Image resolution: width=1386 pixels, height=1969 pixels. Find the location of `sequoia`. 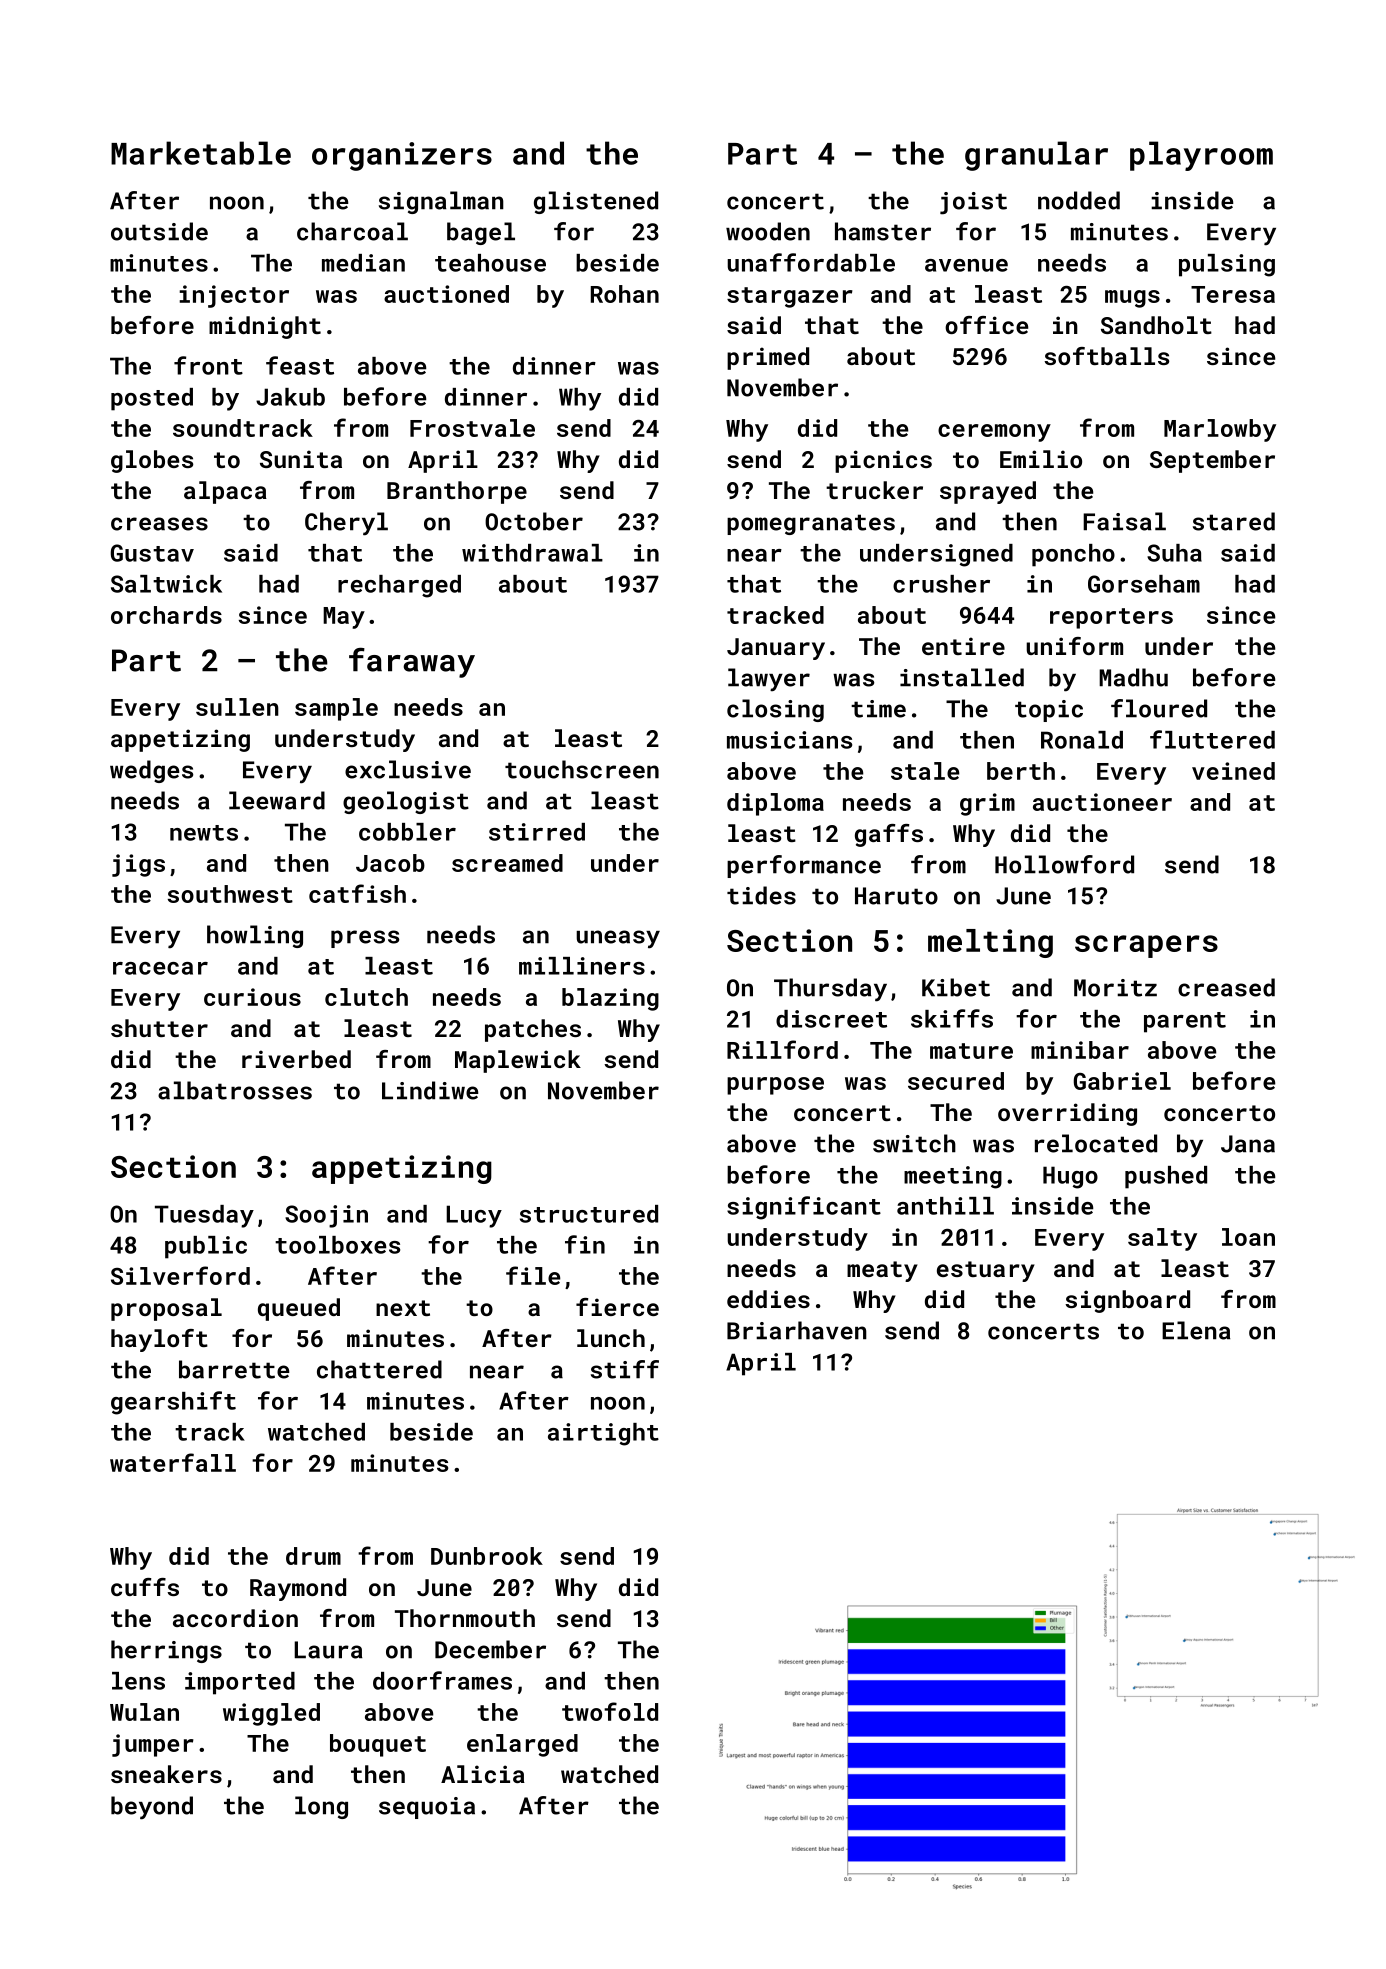

sequoia is located at coordinates (427, 1808).
